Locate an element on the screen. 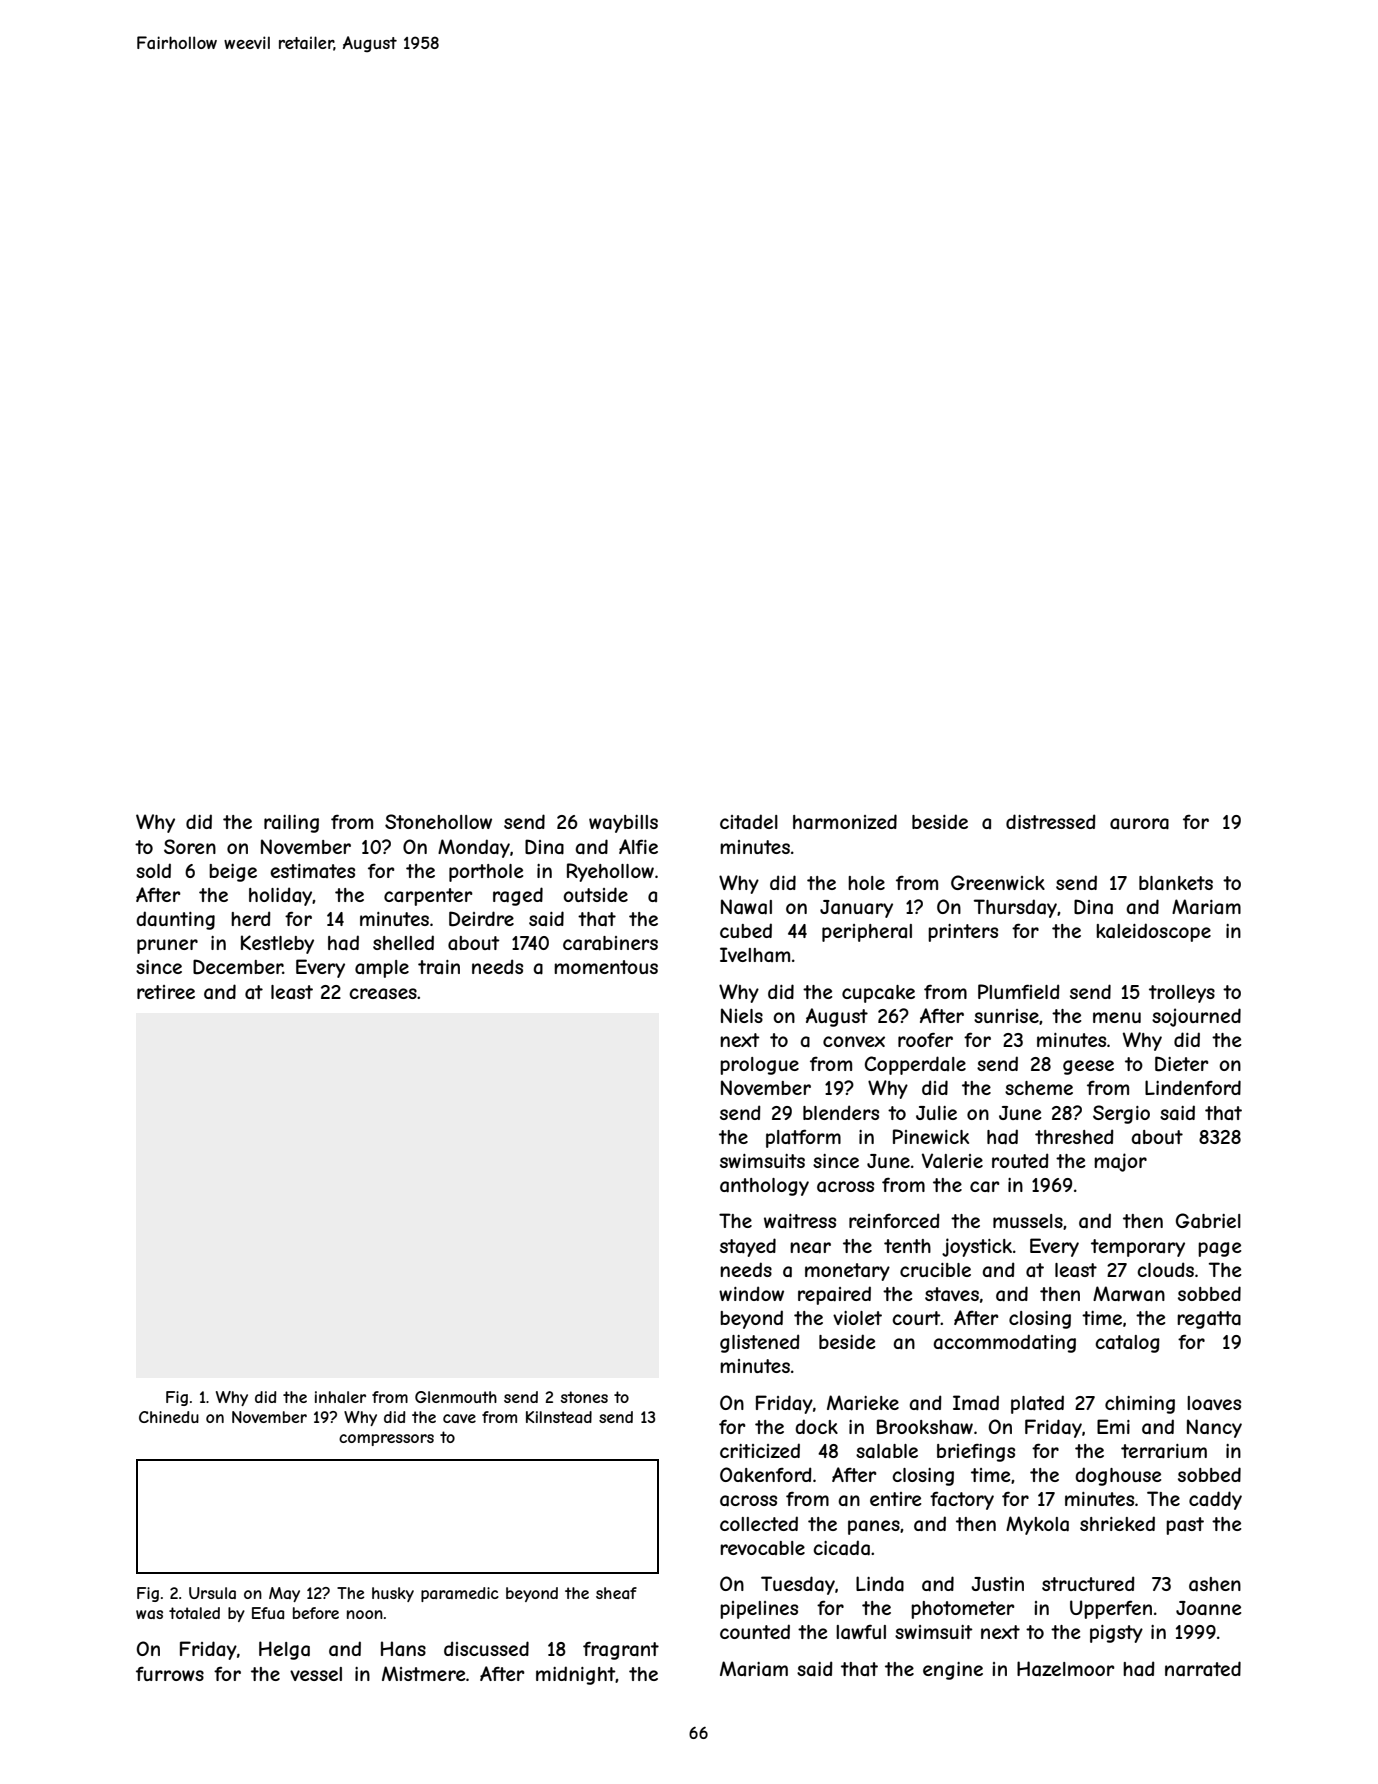  furrows is located at coordinates (170, 1674).
